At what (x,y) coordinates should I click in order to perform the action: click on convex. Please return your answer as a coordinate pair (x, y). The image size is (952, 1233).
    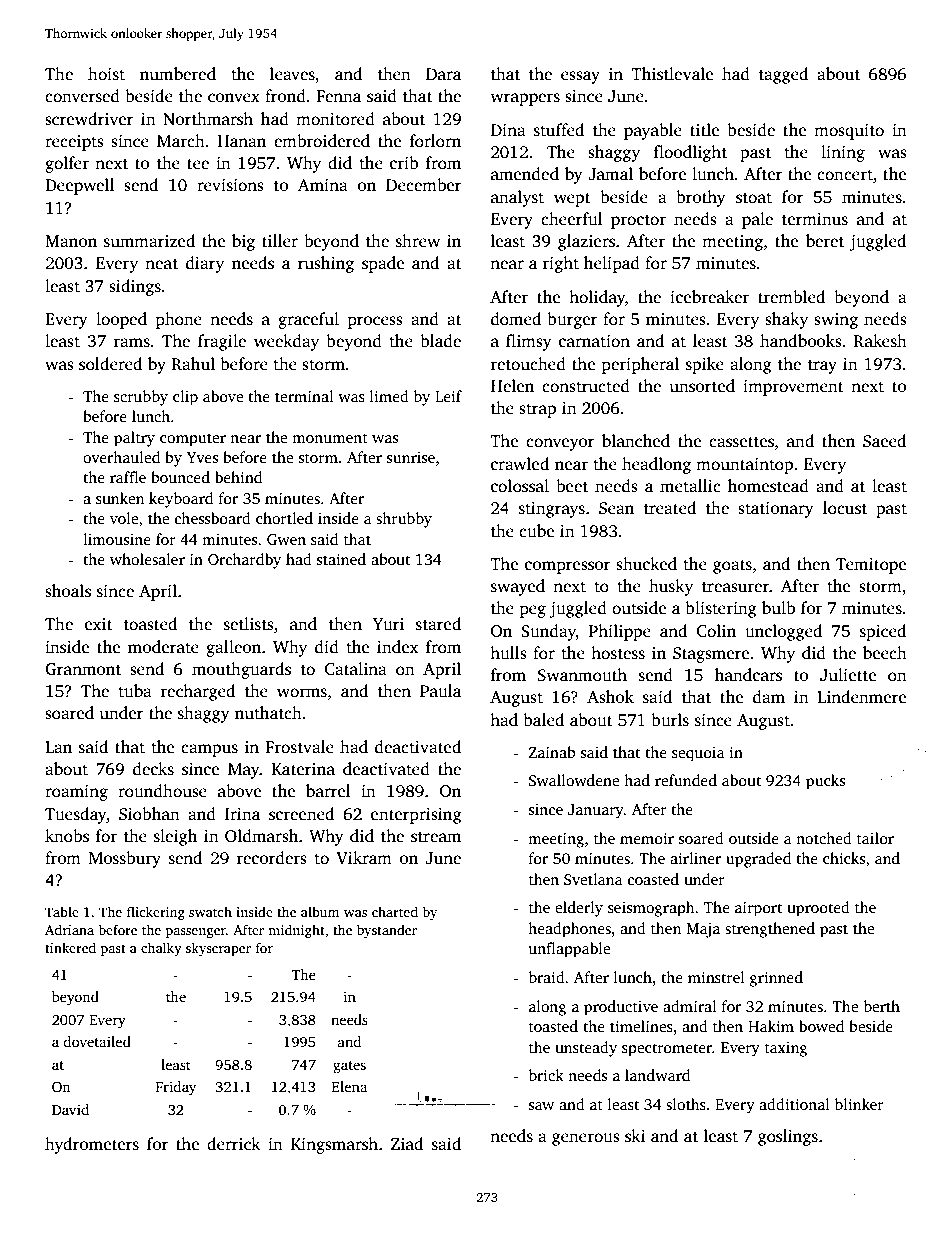
    Looking at the image, I should click on (234, 98).
